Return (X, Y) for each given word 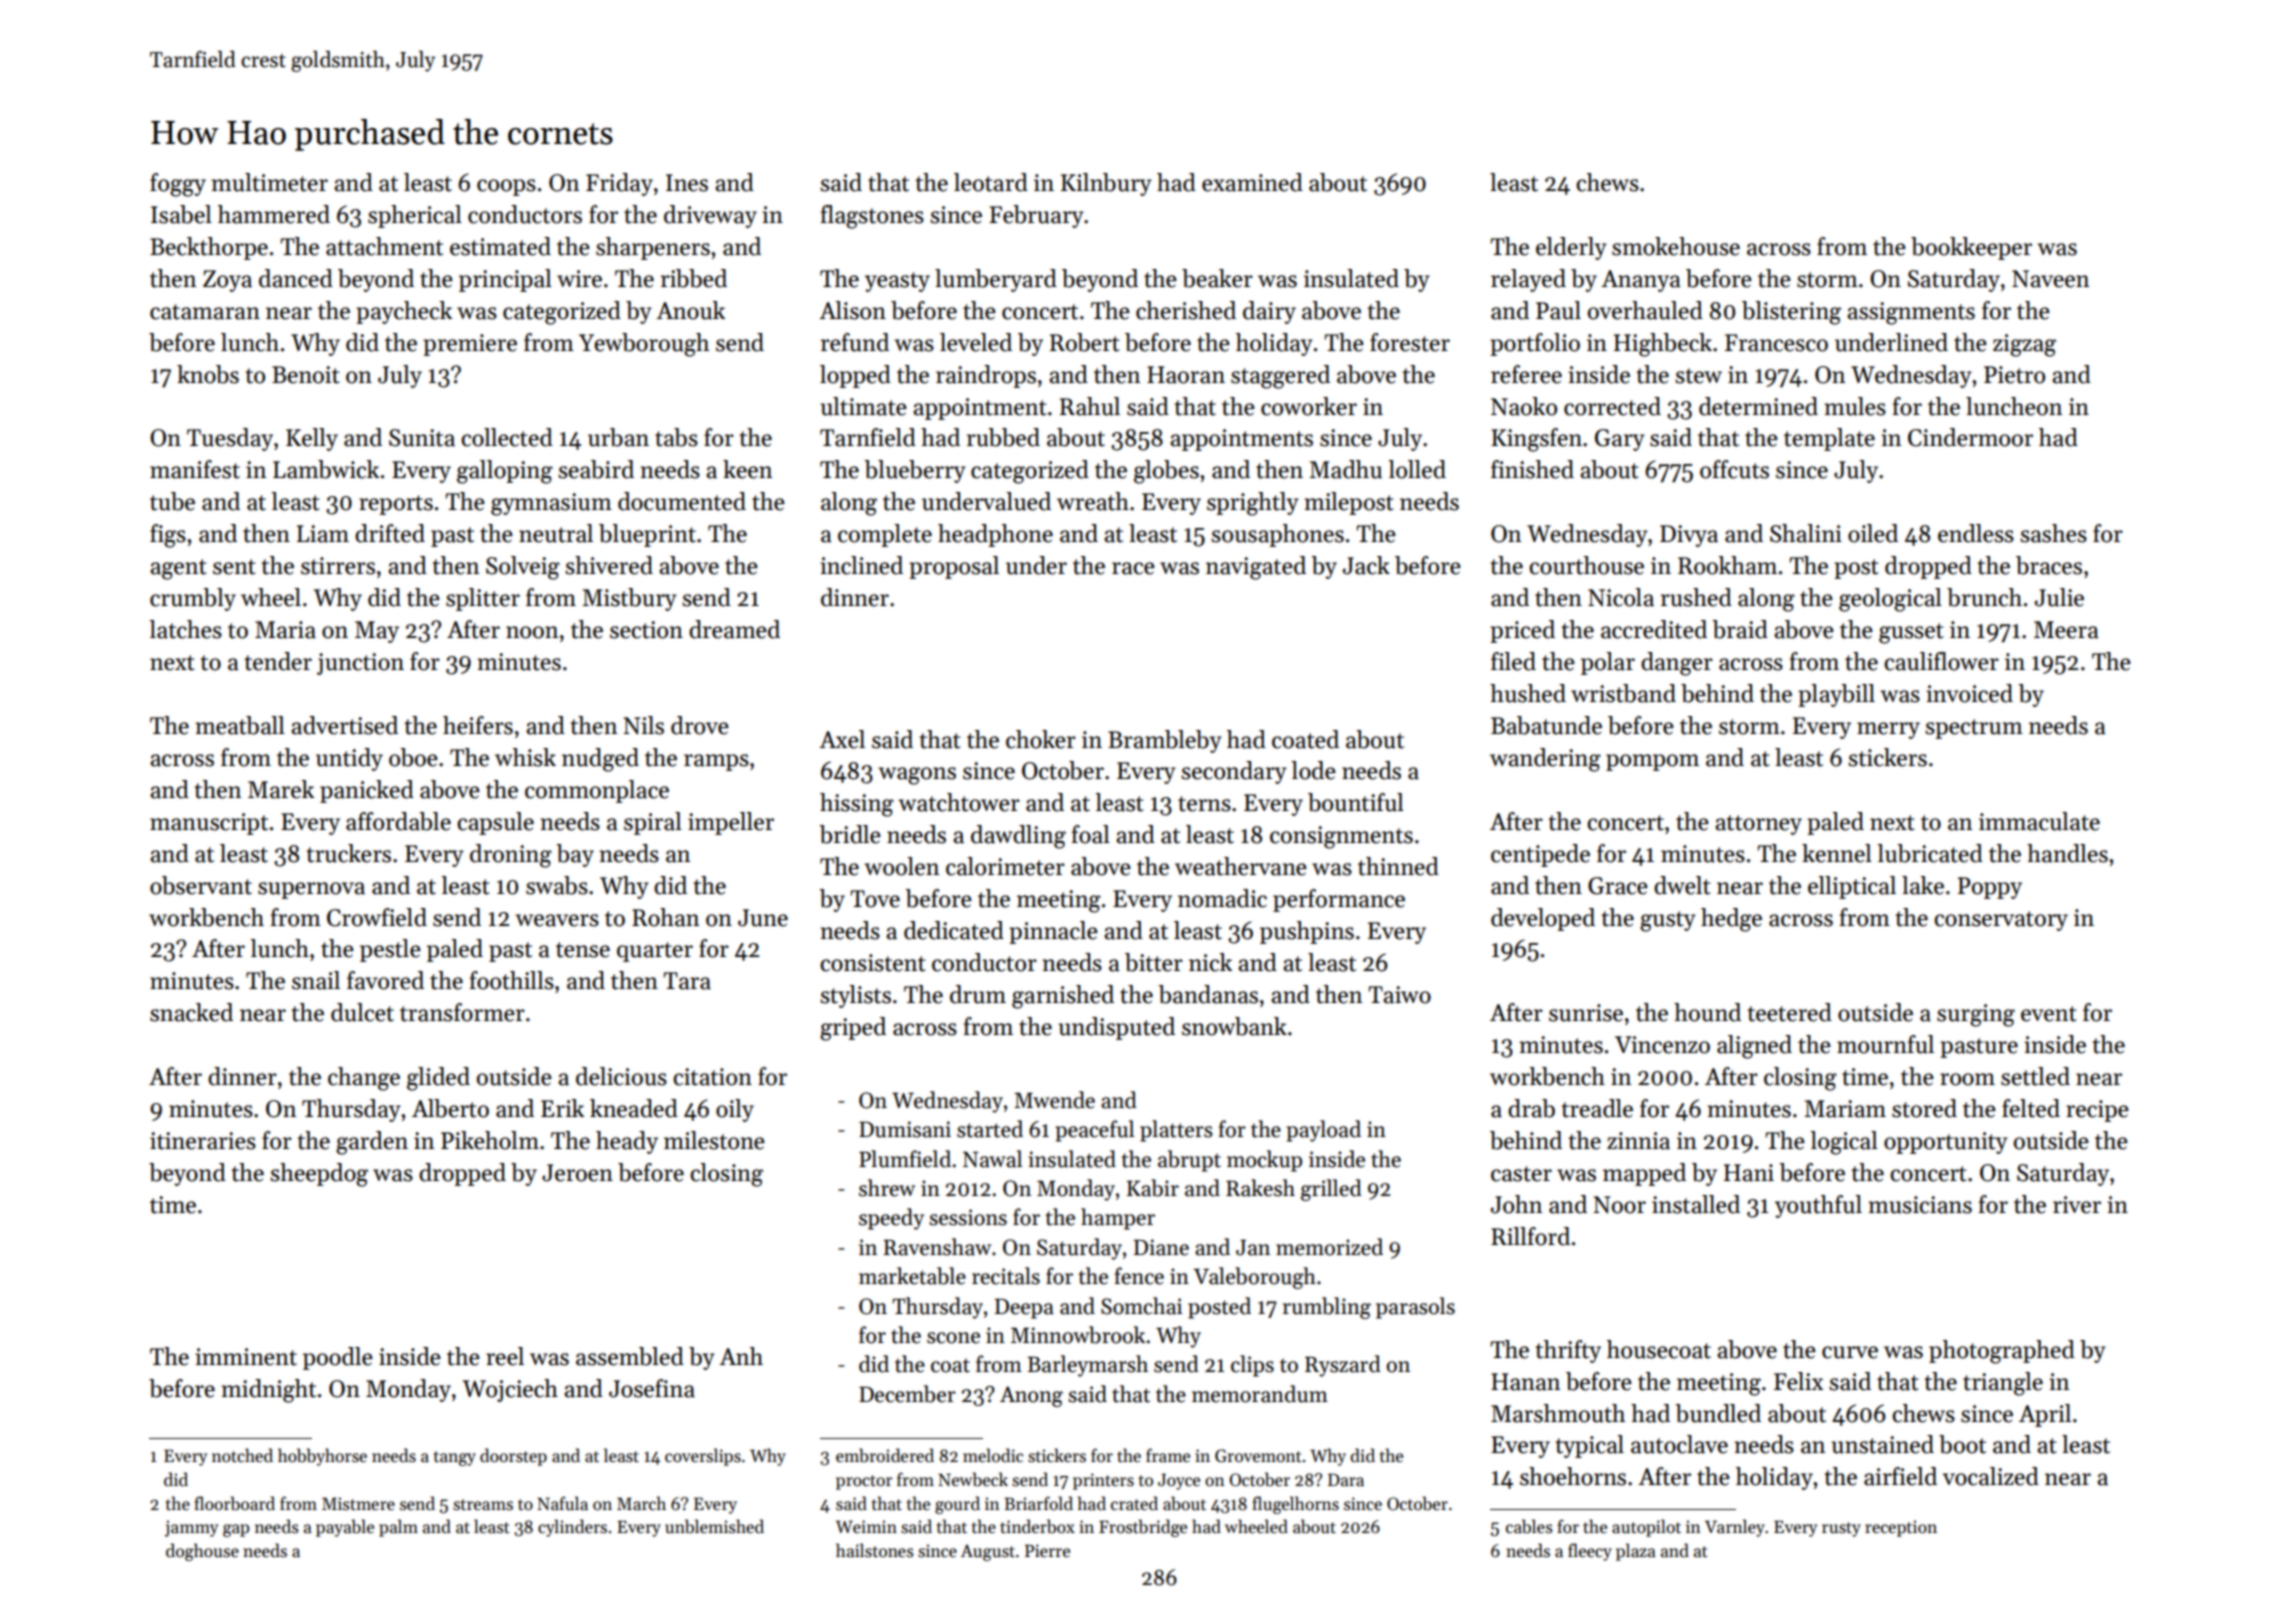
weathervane (1241, 866)
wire (579, 279)
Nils (643, 725)
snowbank (1234, 1026)
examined (1252, 182)
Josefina (652, 1388)
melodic (993, 1455)
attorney (1758, 825)
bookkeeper (1971, 248)
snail (316, 980)
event (2049, 1014)
